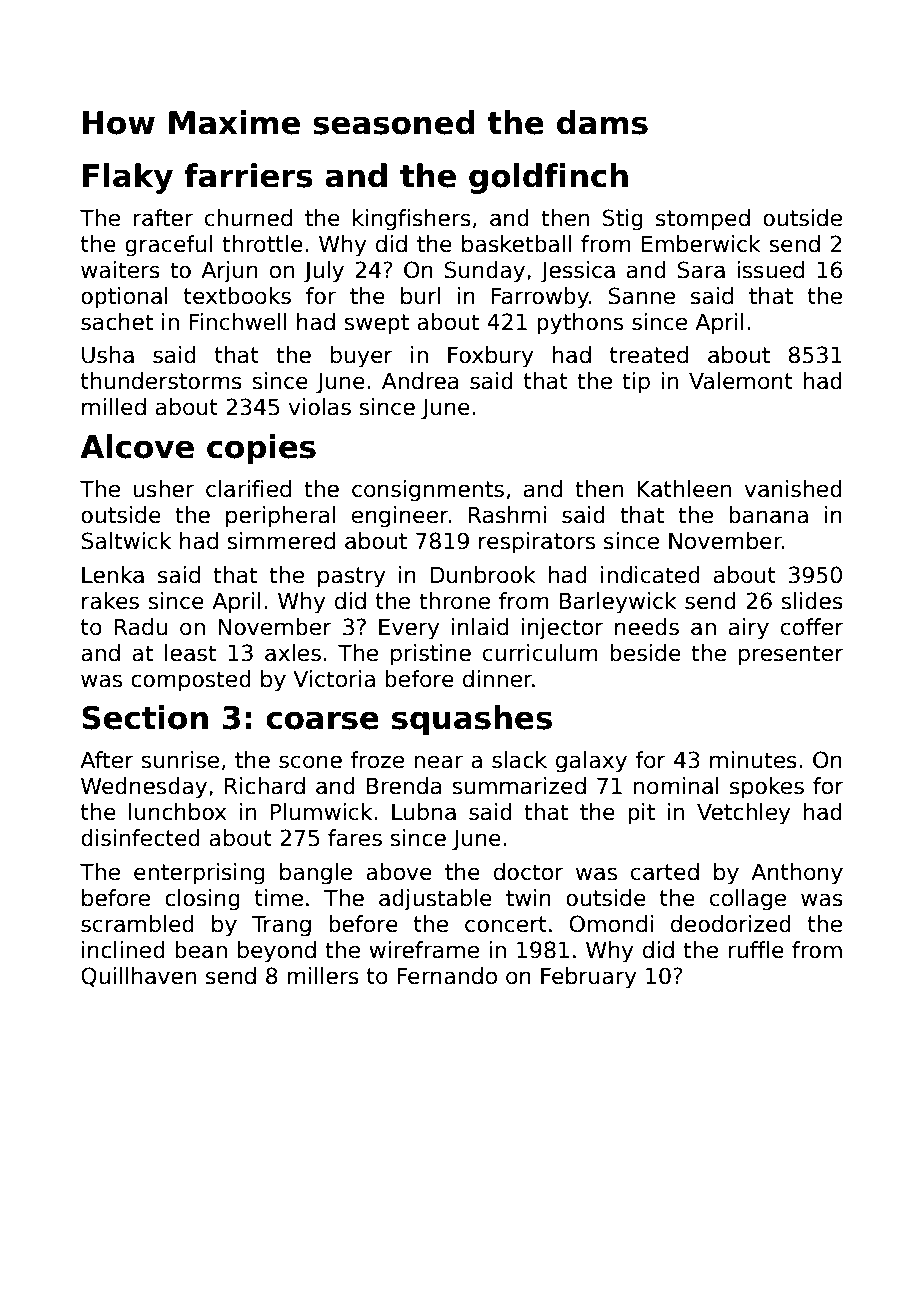 The width and height of the page is (924, 1311). Describe the element at coordinates (138, 977) in the page. I see `Quillhaven` at that location.
